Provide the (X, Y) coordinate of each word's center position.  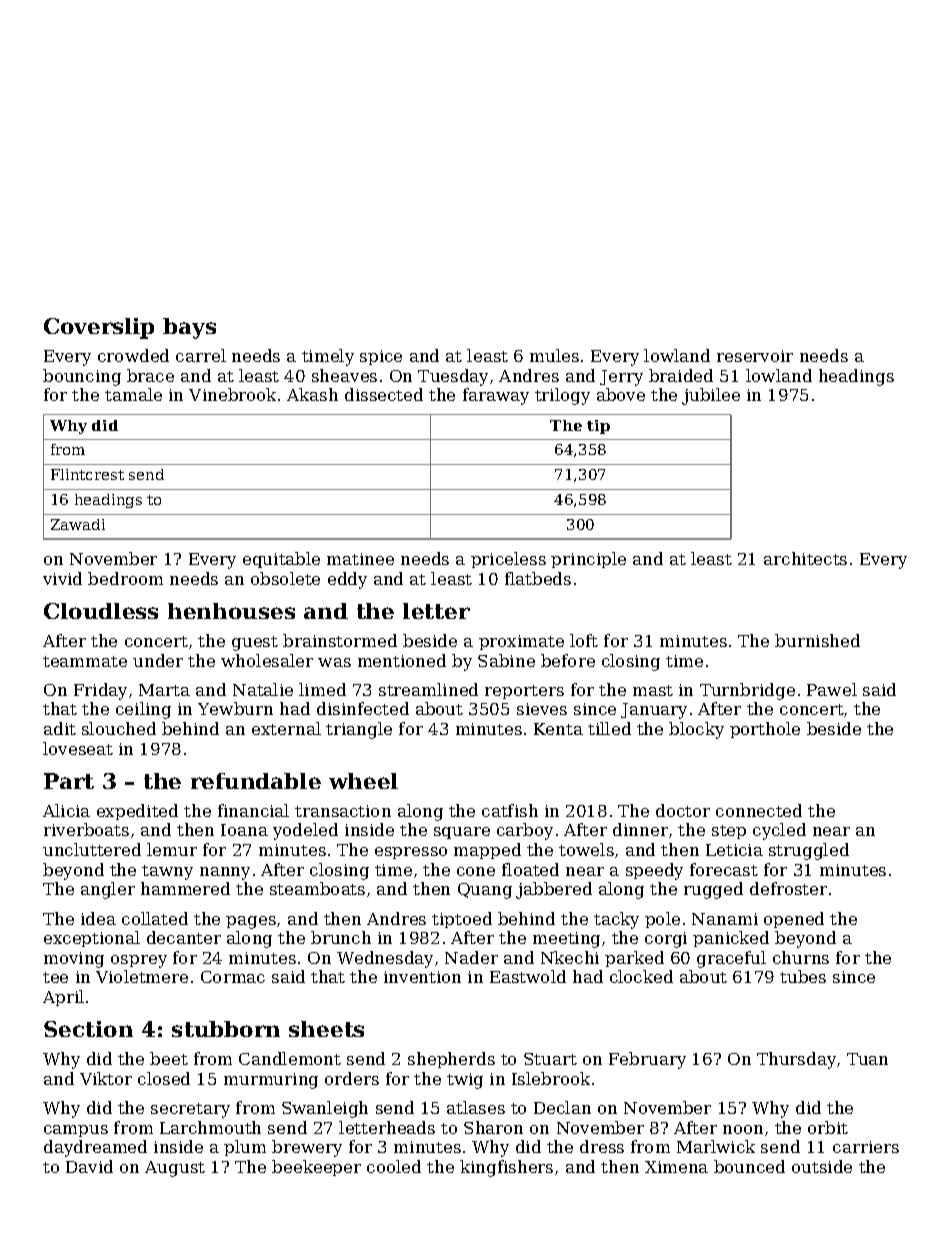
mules (554, 355)
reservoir (755, 356)
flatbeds (538, 578)
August (175, 1169)
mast (653, 690)
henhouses (231, 611)
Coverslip (99, 328)
